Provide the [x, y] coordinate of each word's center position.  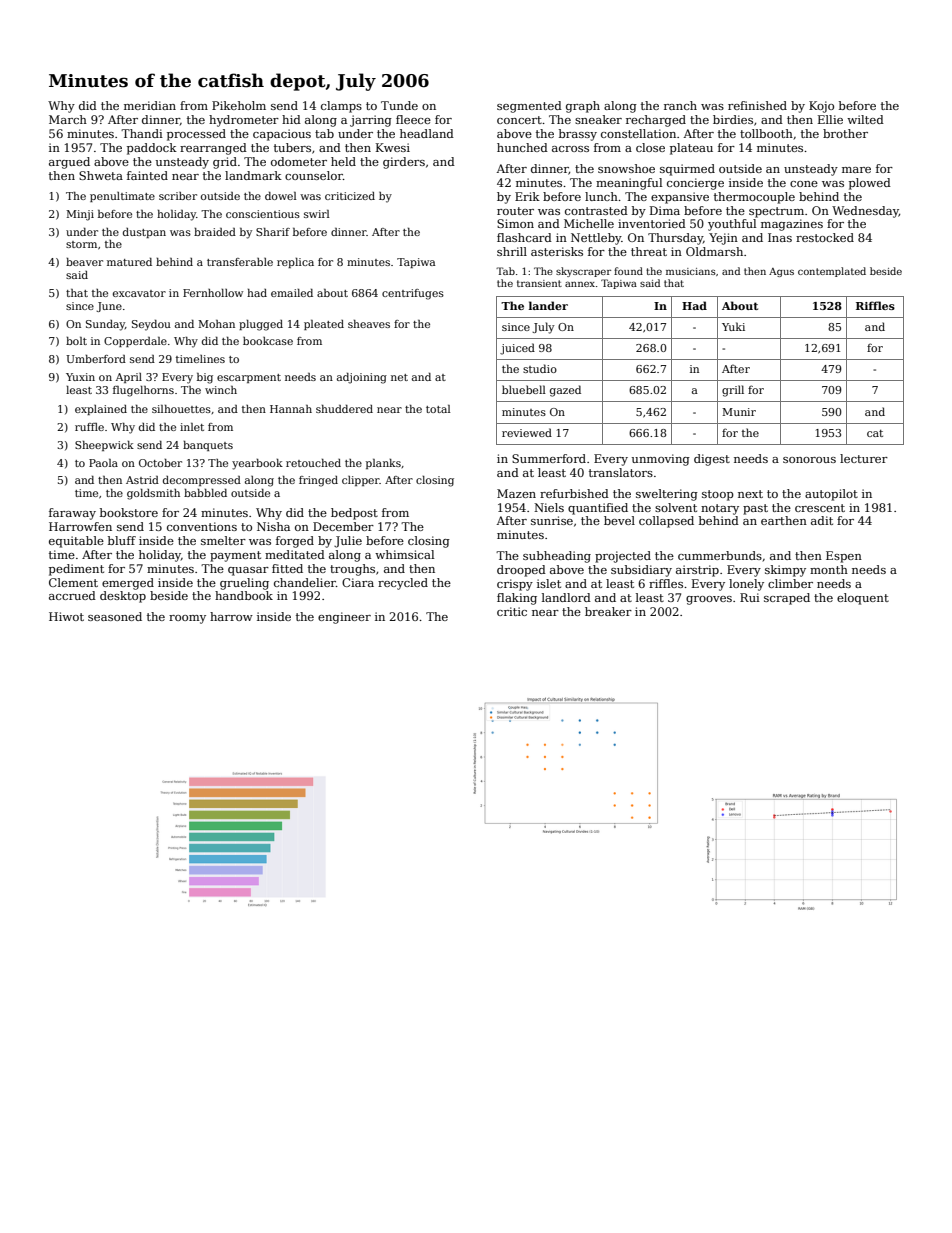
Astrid [142, 480]
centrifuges [413, 294]
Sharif [273, 232]
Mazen [516, 493]
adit [822, 520]
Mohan [216, 324]
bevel [619, 520]
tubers [292, 147]
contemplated [832, 272]
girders [404, 163]
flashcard [524, 237]
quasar [248, 571]
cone [804, 184]
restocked [825, 237]
